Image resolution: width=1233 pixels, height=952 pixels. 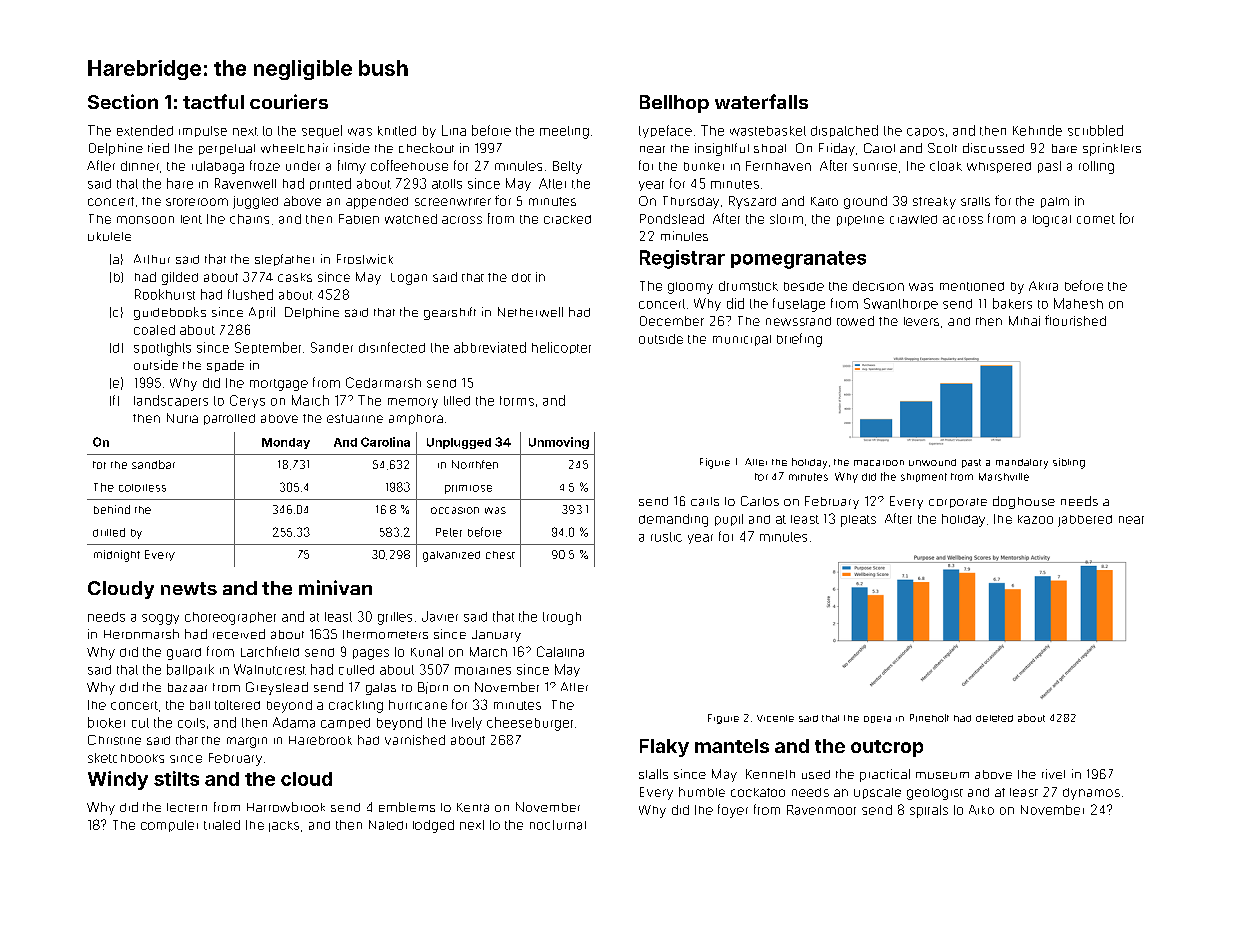 What do you see at coordinates (733, 811) in the image?
I see `foyer` at bounding box center [733, 811].
